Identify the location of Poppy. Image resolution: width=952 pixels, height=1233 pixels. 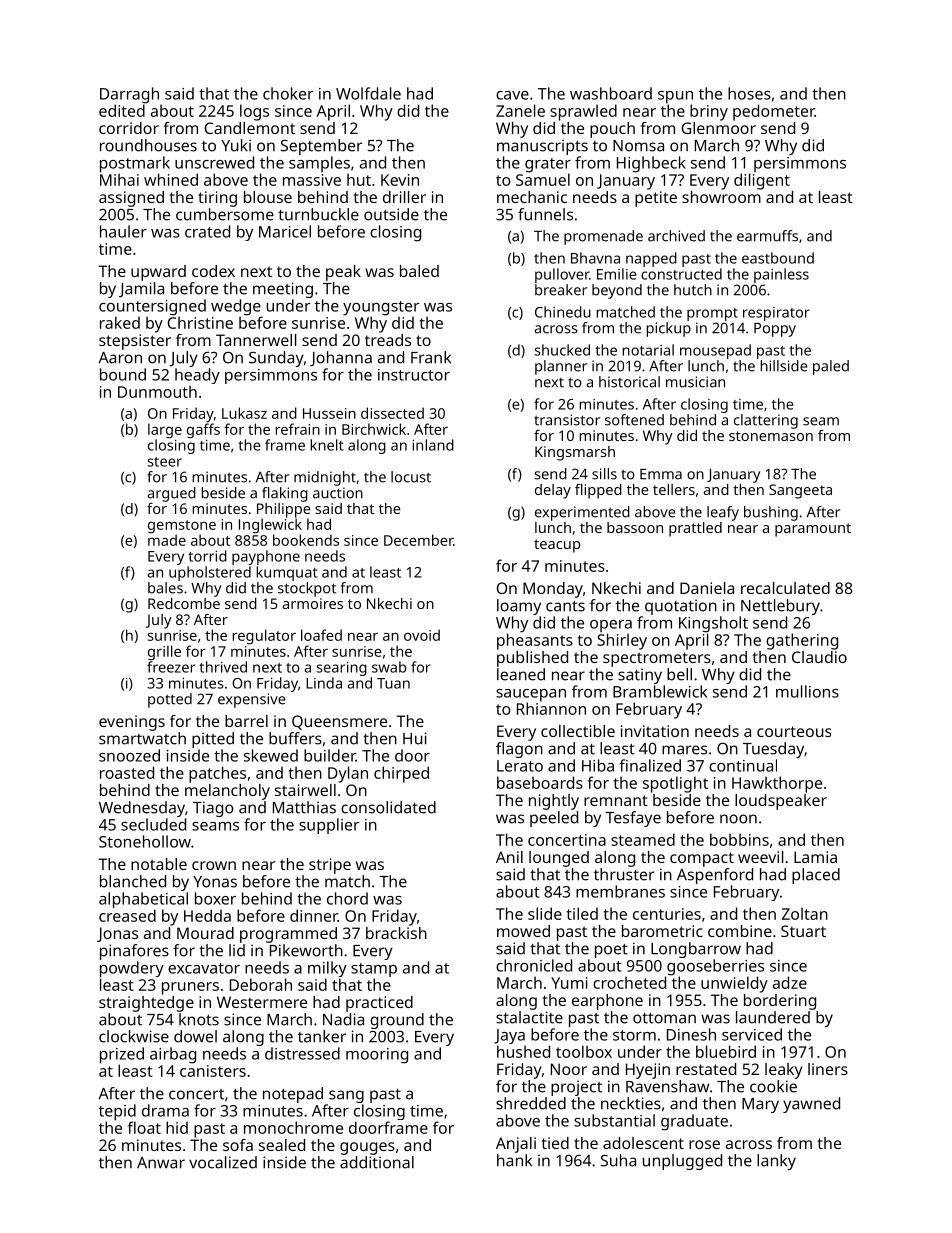
(775, 330).
